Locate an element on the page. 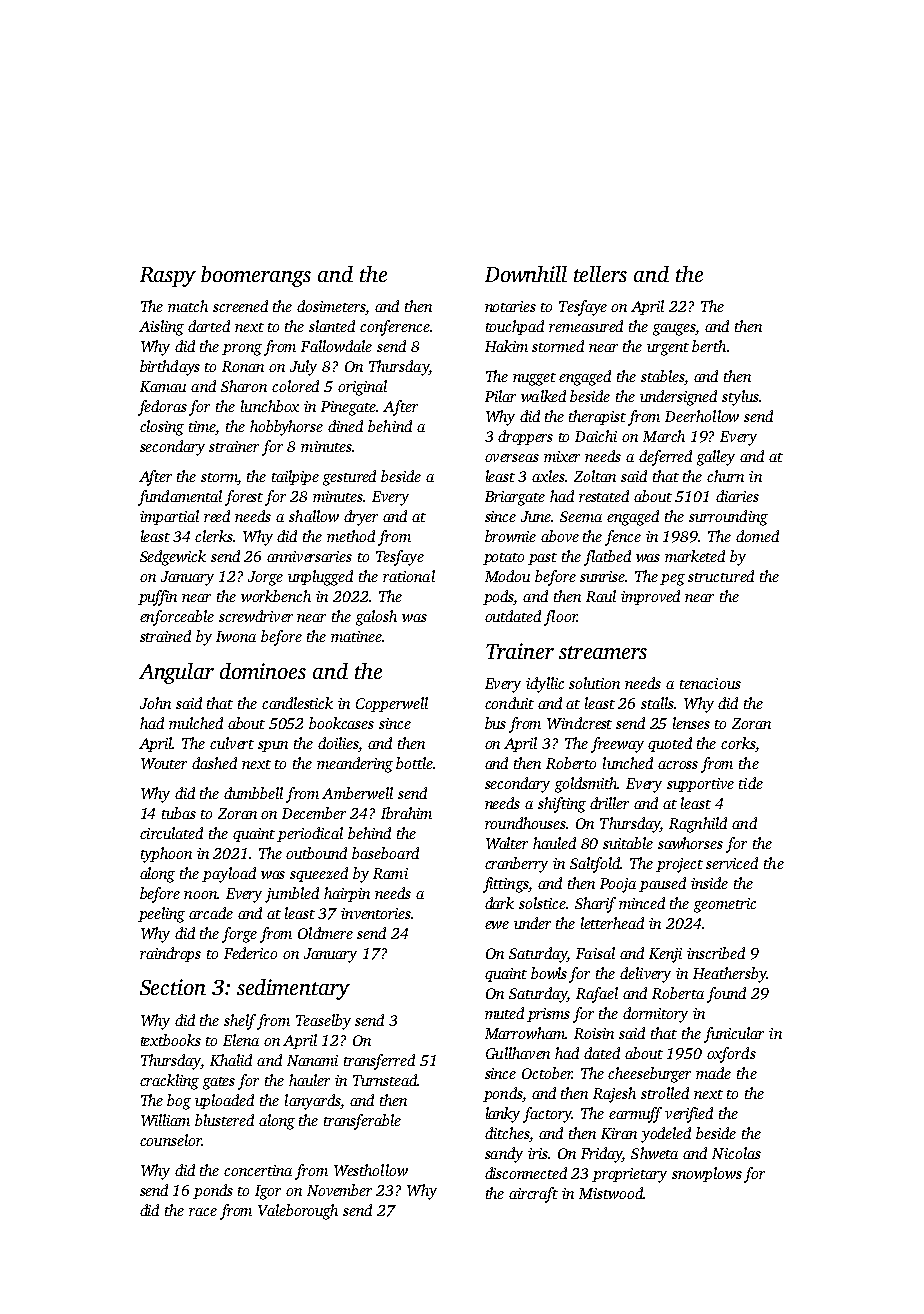 The width and height of the image is (924, 1314). floor is located at coordinates (560, 618).
